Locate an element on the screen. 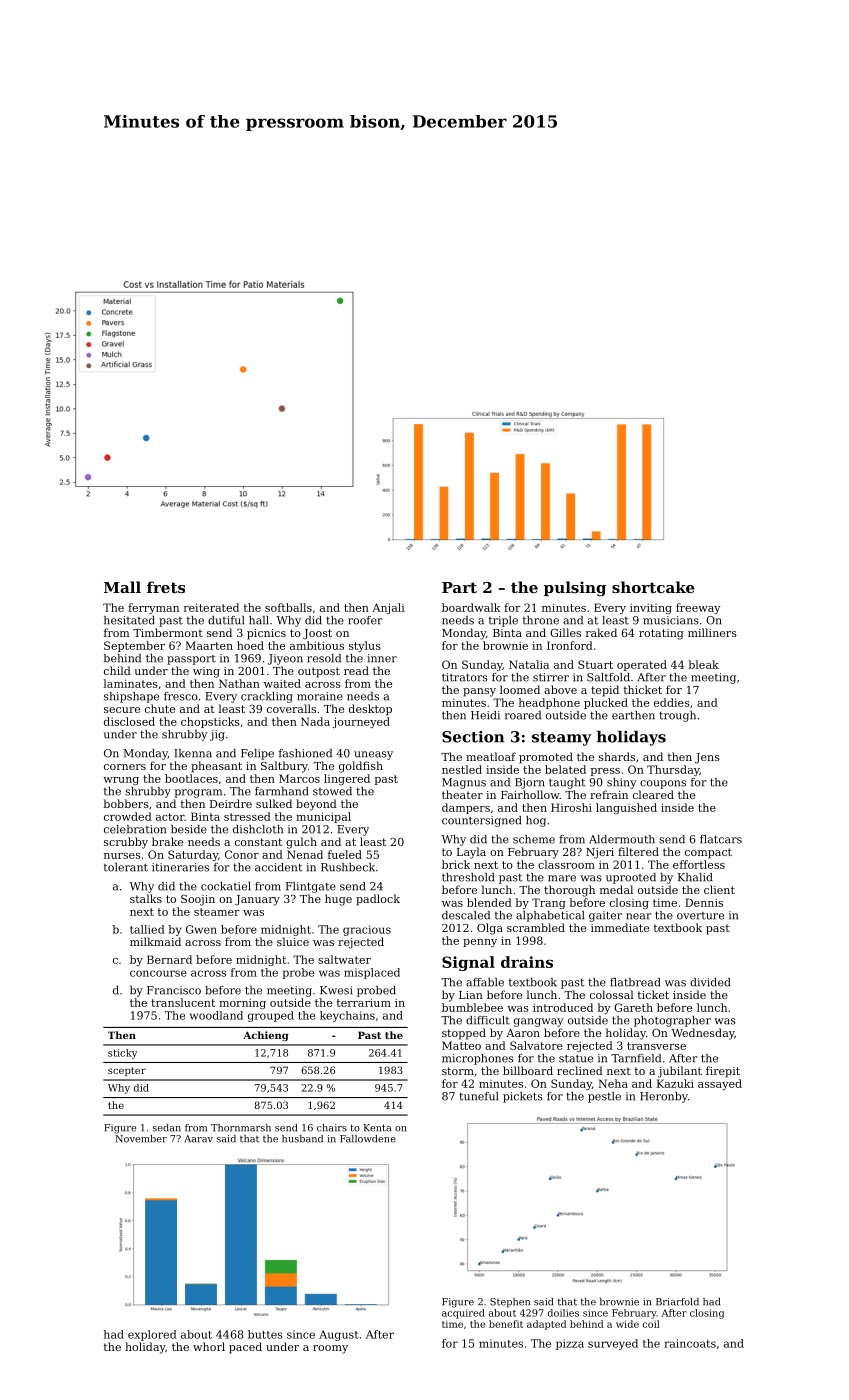 The width and height of the screenshot is (849, 1400). cleared is located at coordinates (653, 794).
